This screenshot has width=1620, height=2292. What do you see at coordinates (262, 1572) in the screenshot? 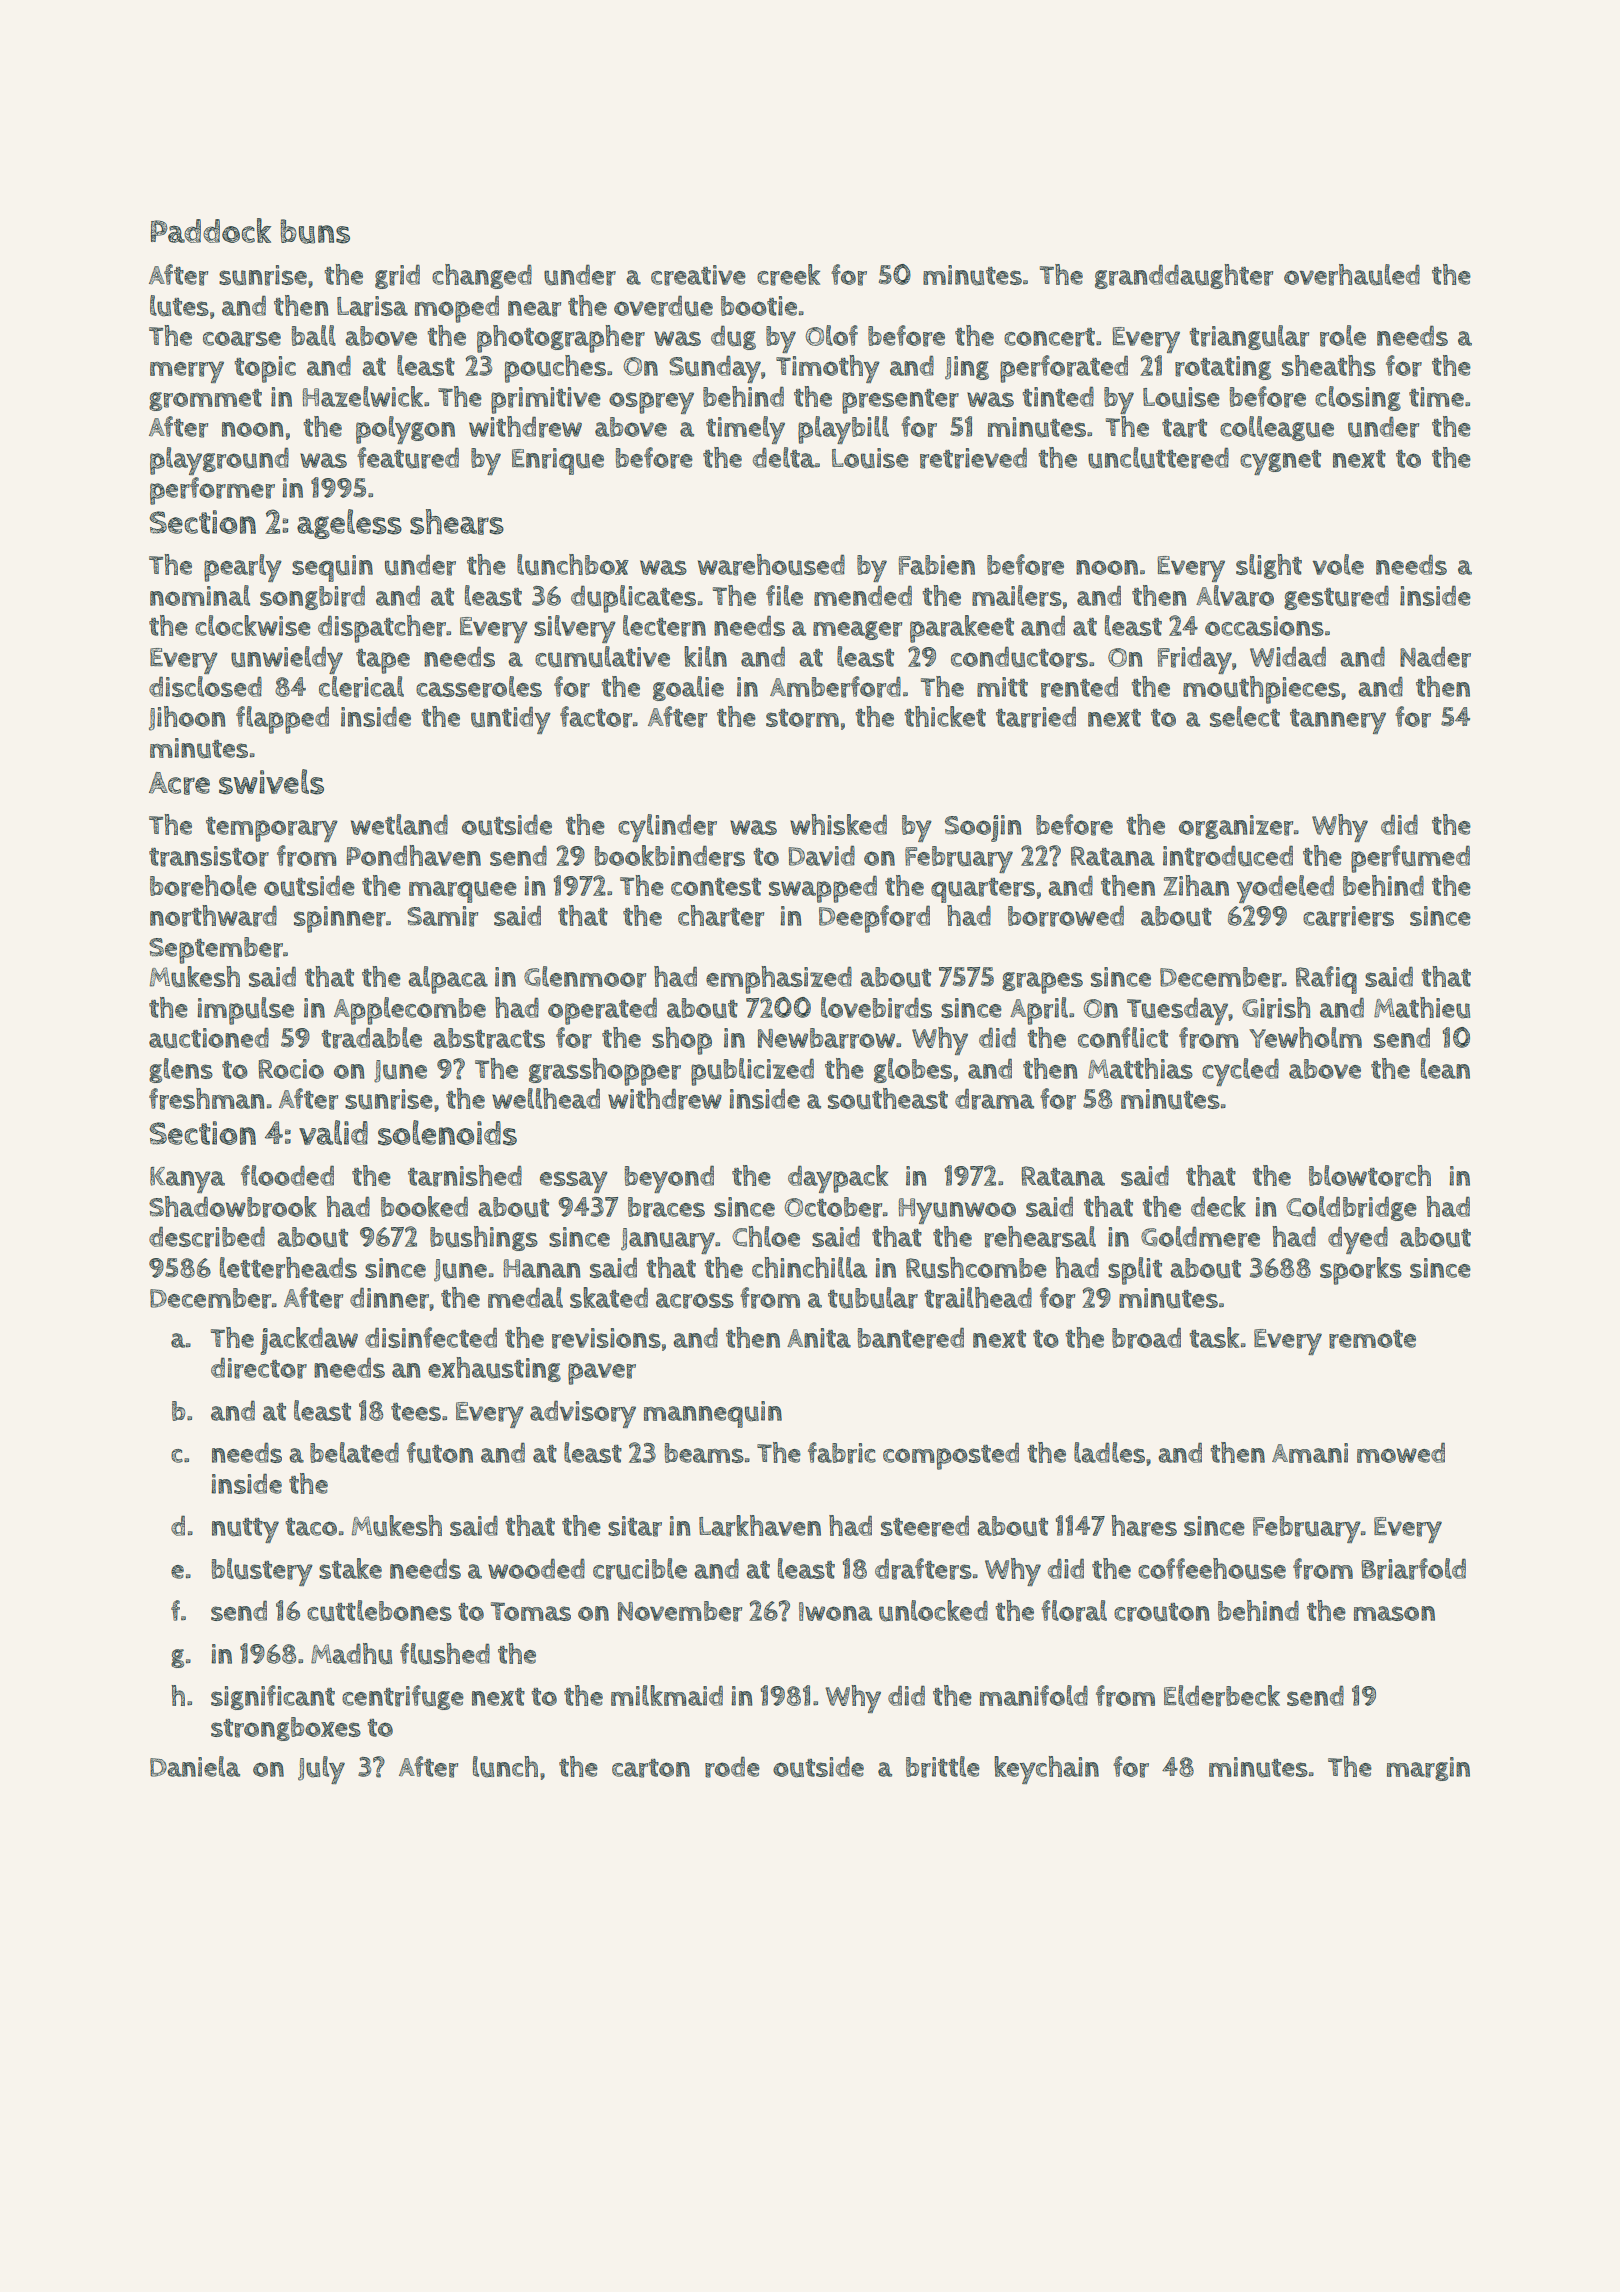
I see `blustery` at bounding box center [262, 1572].
